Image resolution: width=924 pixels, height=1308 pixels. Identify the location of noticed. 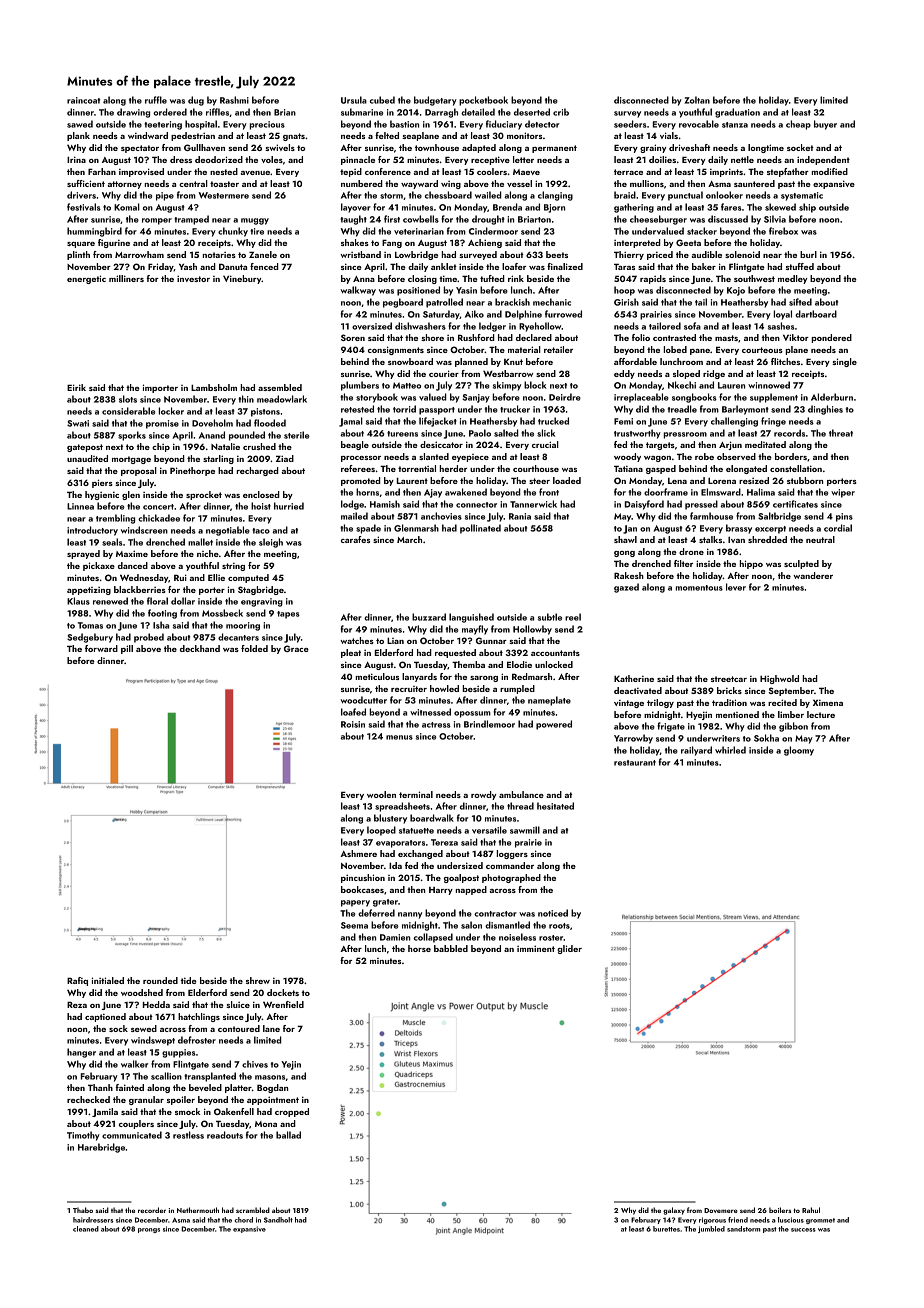
(553, 913).
